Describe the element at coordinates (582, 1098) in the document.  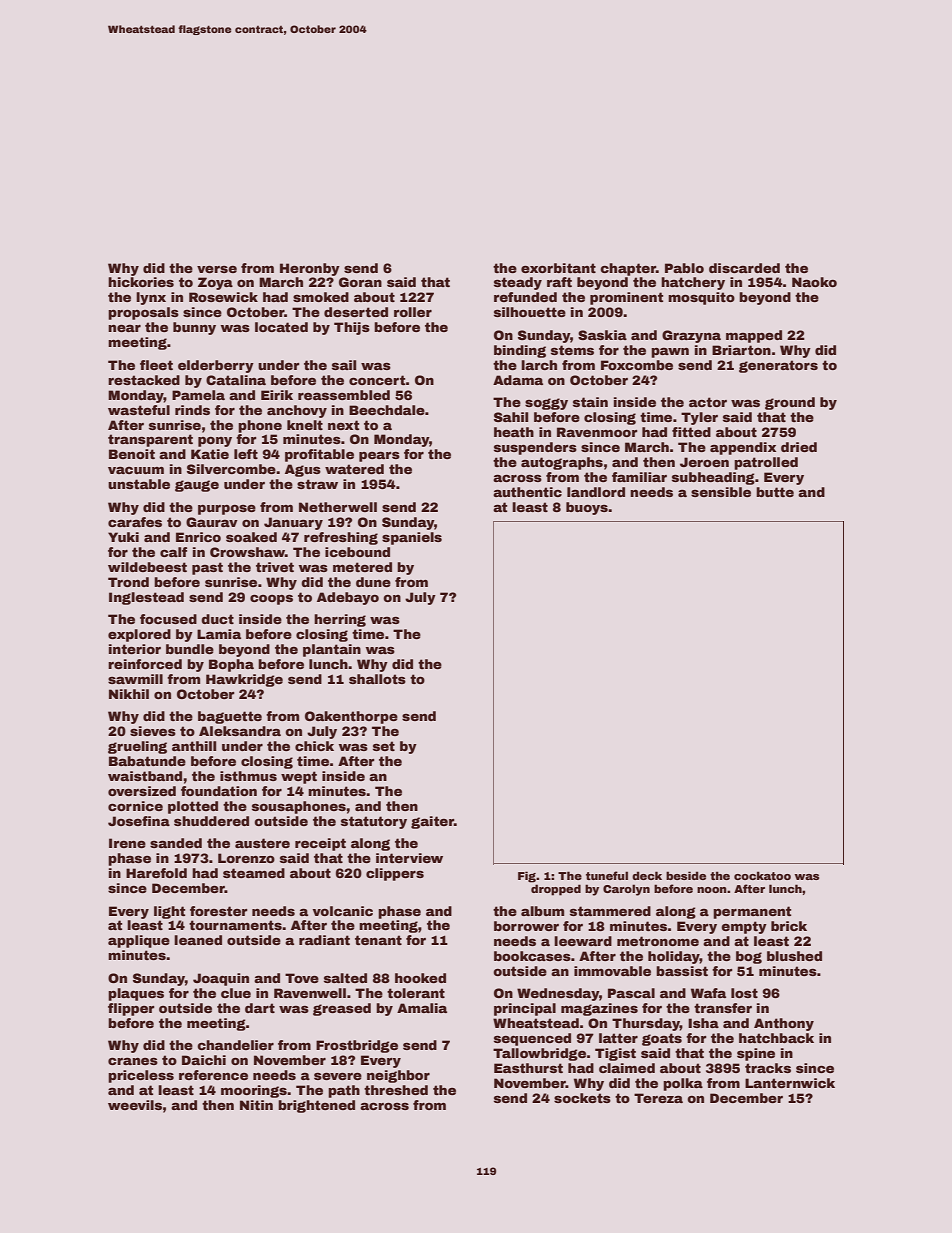
I see `sockets` at that location.
